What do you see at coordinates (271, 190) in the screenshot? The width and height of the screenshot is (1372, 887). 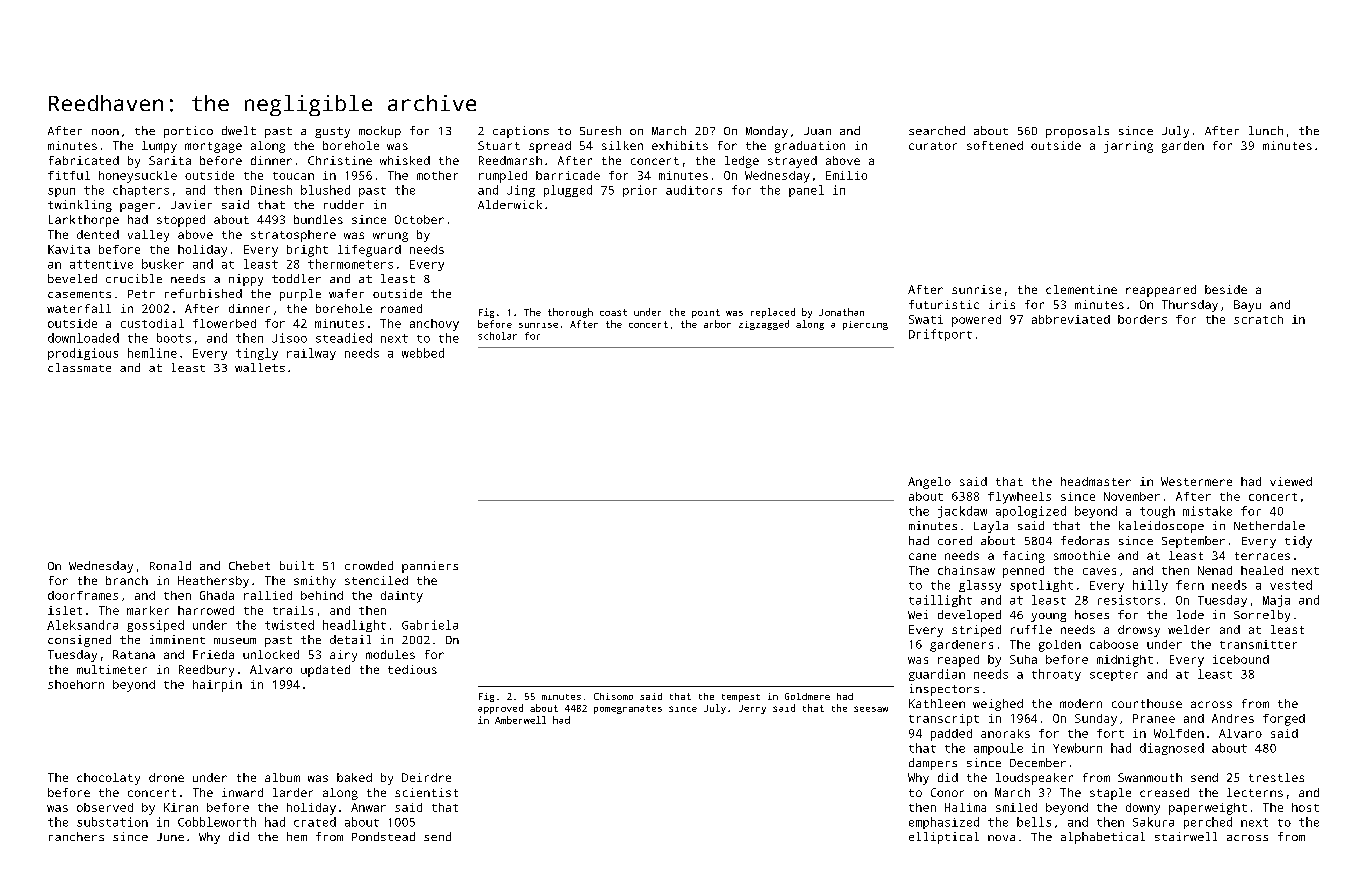 I see `Dinesh` at bounding box center [271, 190].
